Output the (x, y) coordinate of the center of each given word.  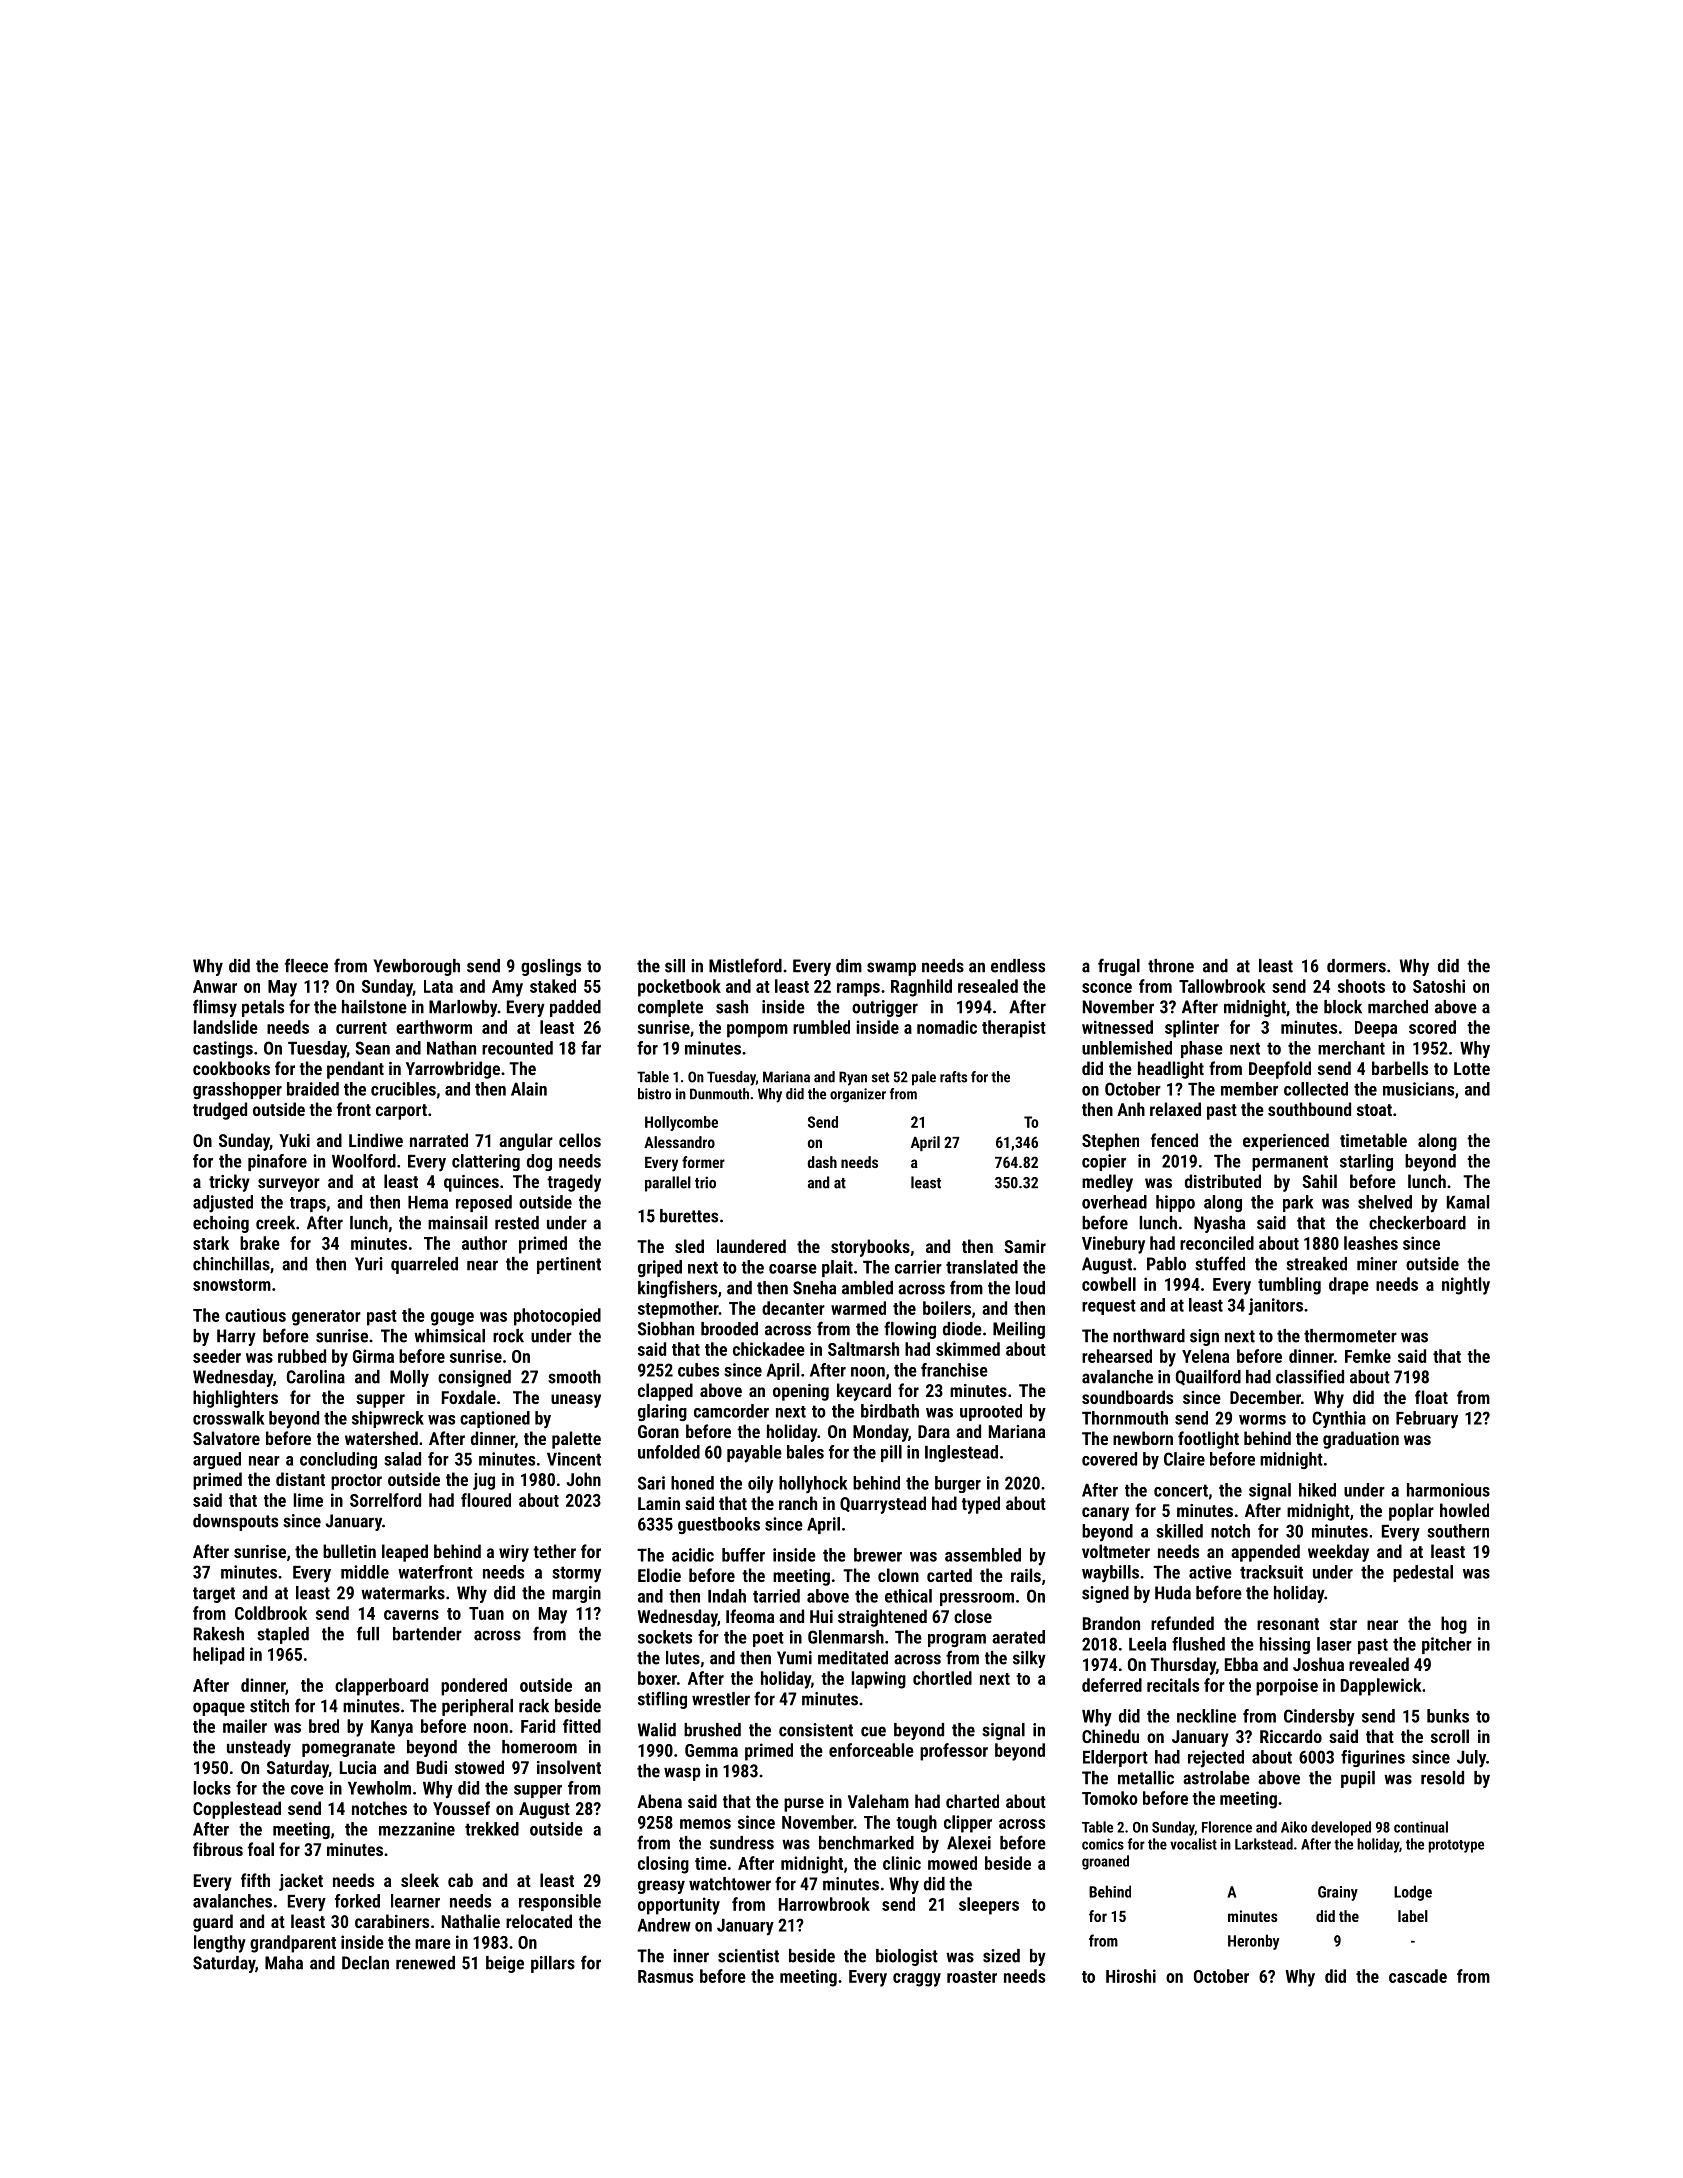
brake (260, 1243)
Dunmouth (719, 1094)
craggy (917, 1980)
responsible (560, 1902)
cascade (1418, 1976)
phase (1202, 1049)
